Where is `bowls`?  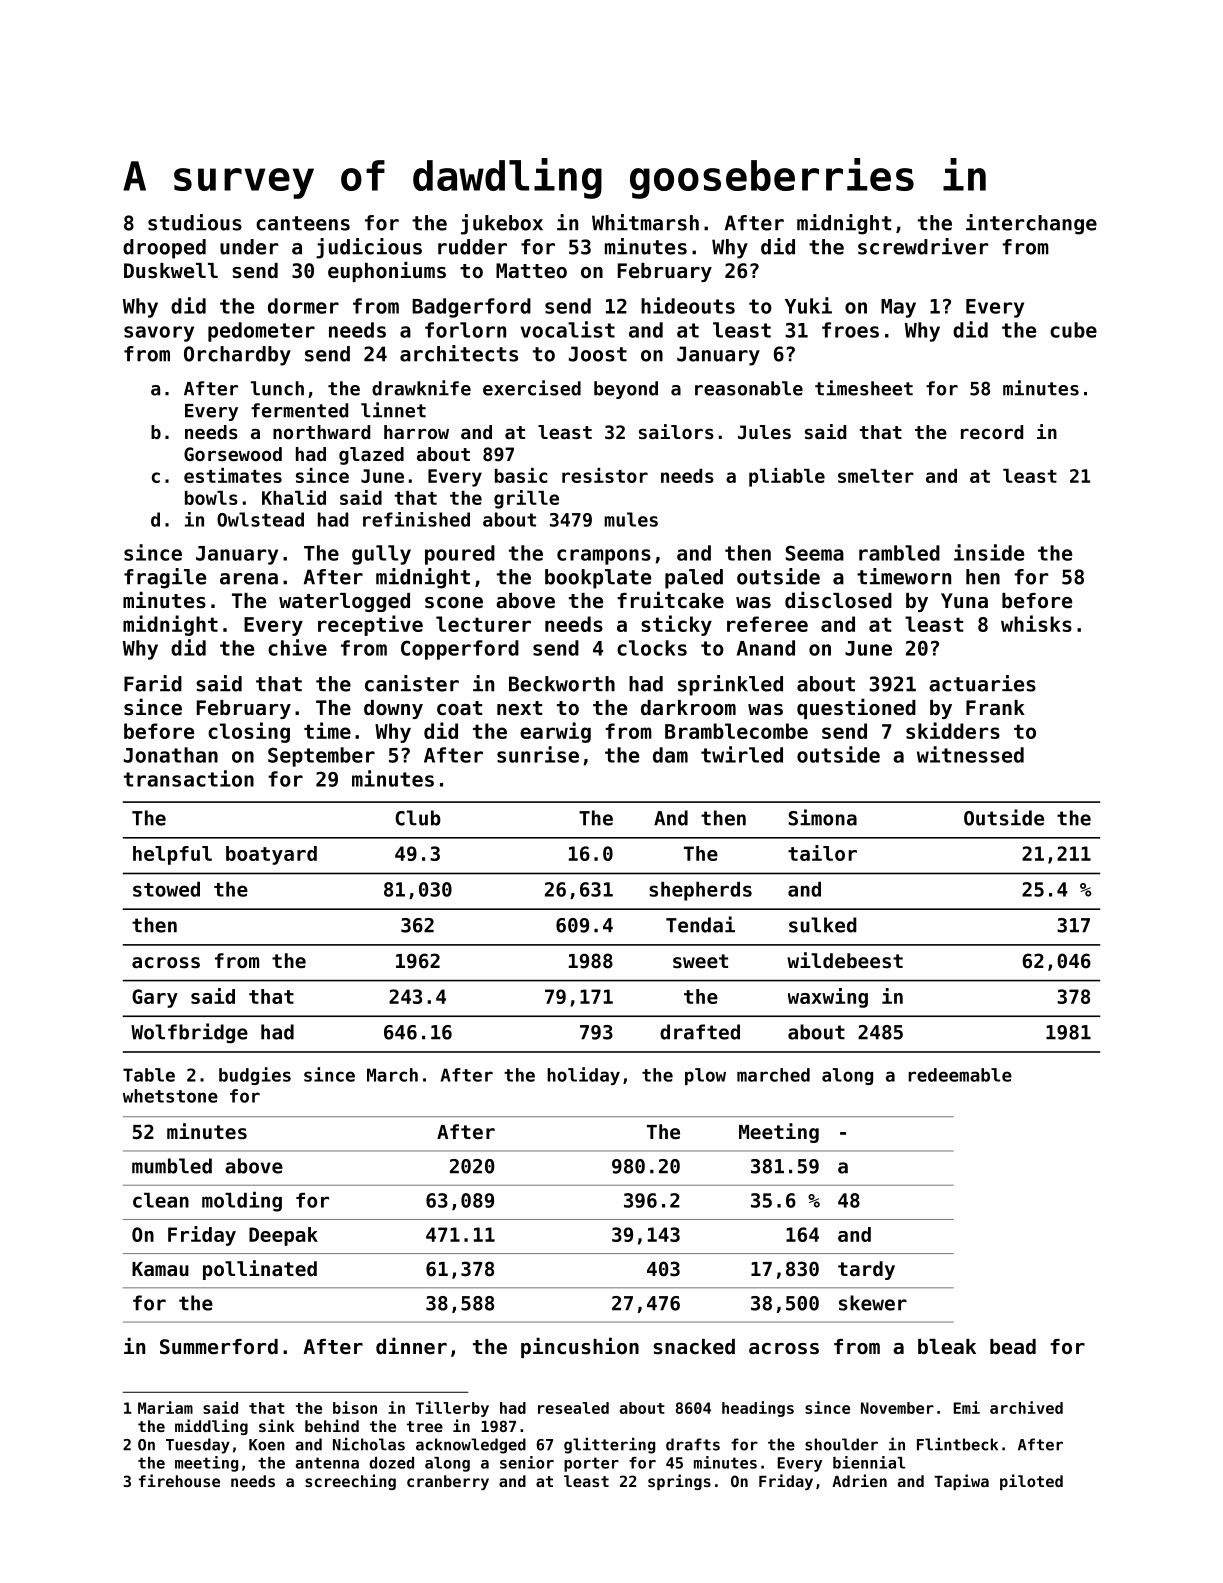 bowls is located at coordinates (211, 498).
